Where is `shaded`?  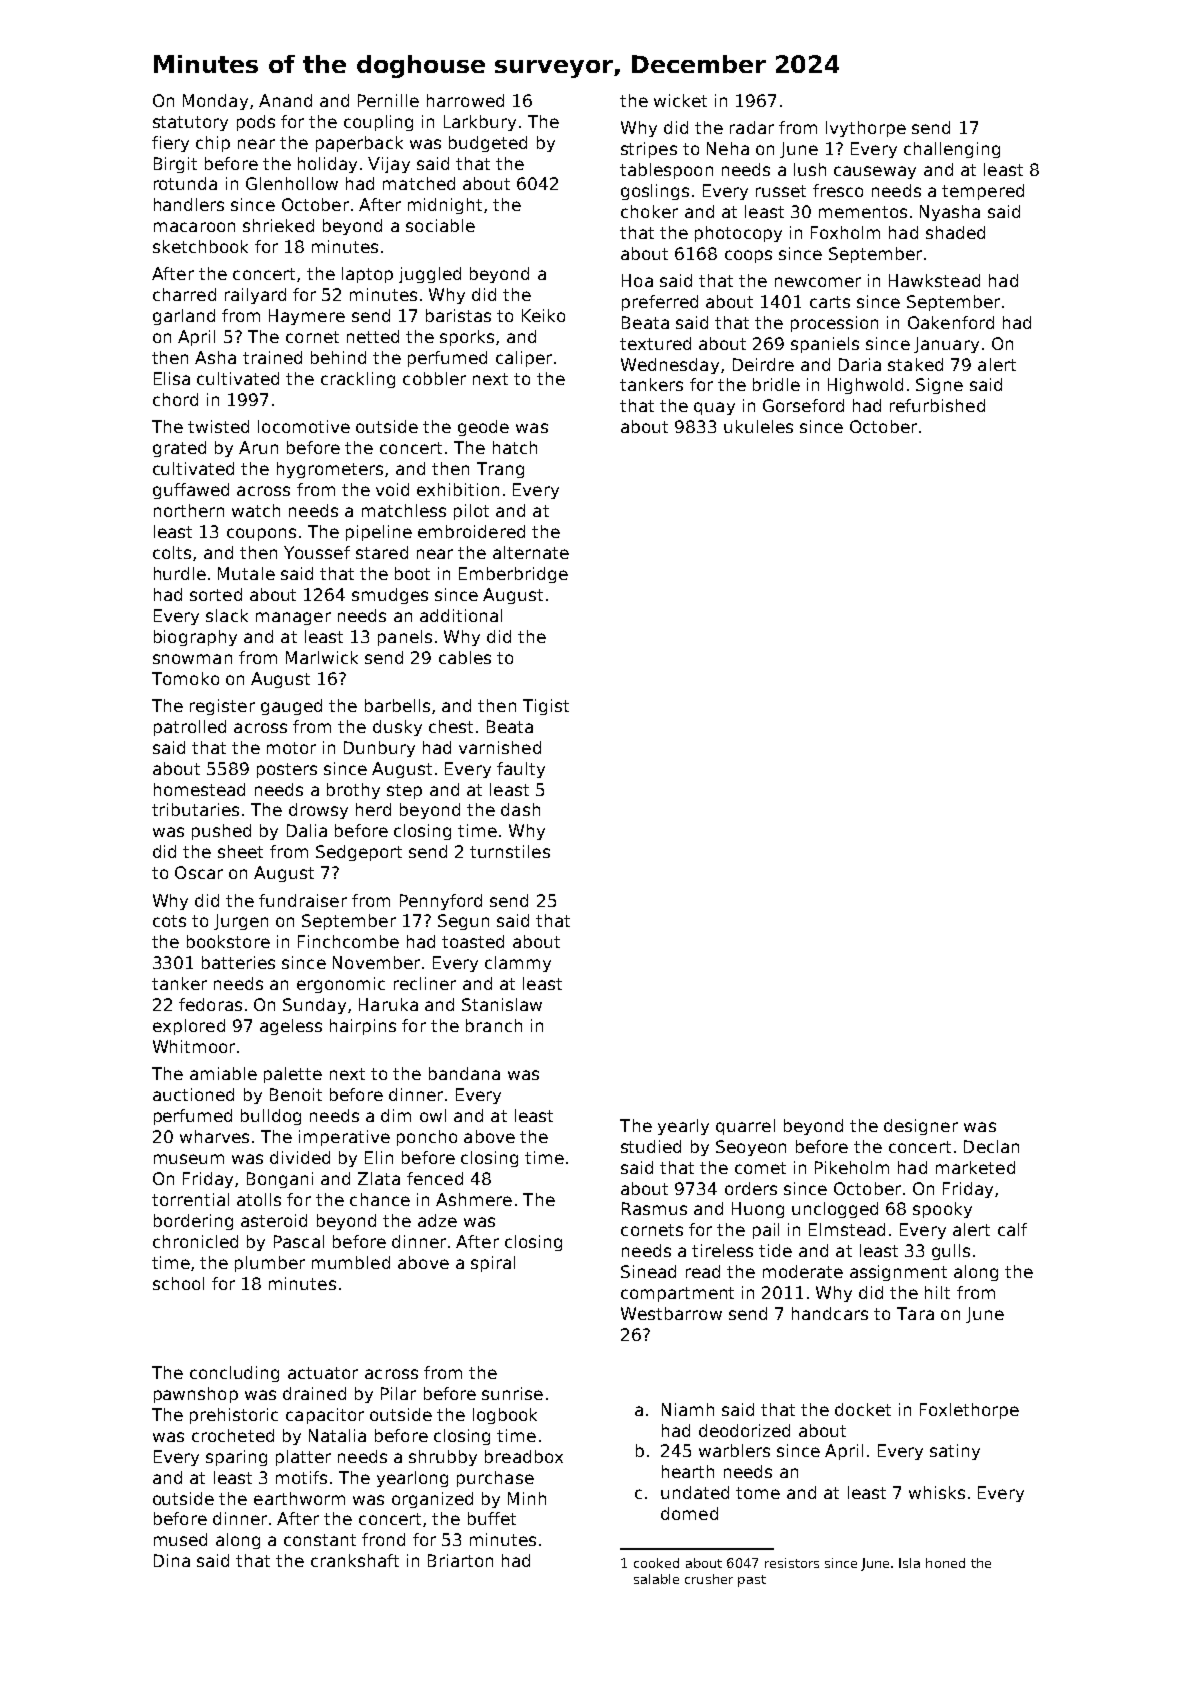
shaded is located at coordinates (955, 232).
